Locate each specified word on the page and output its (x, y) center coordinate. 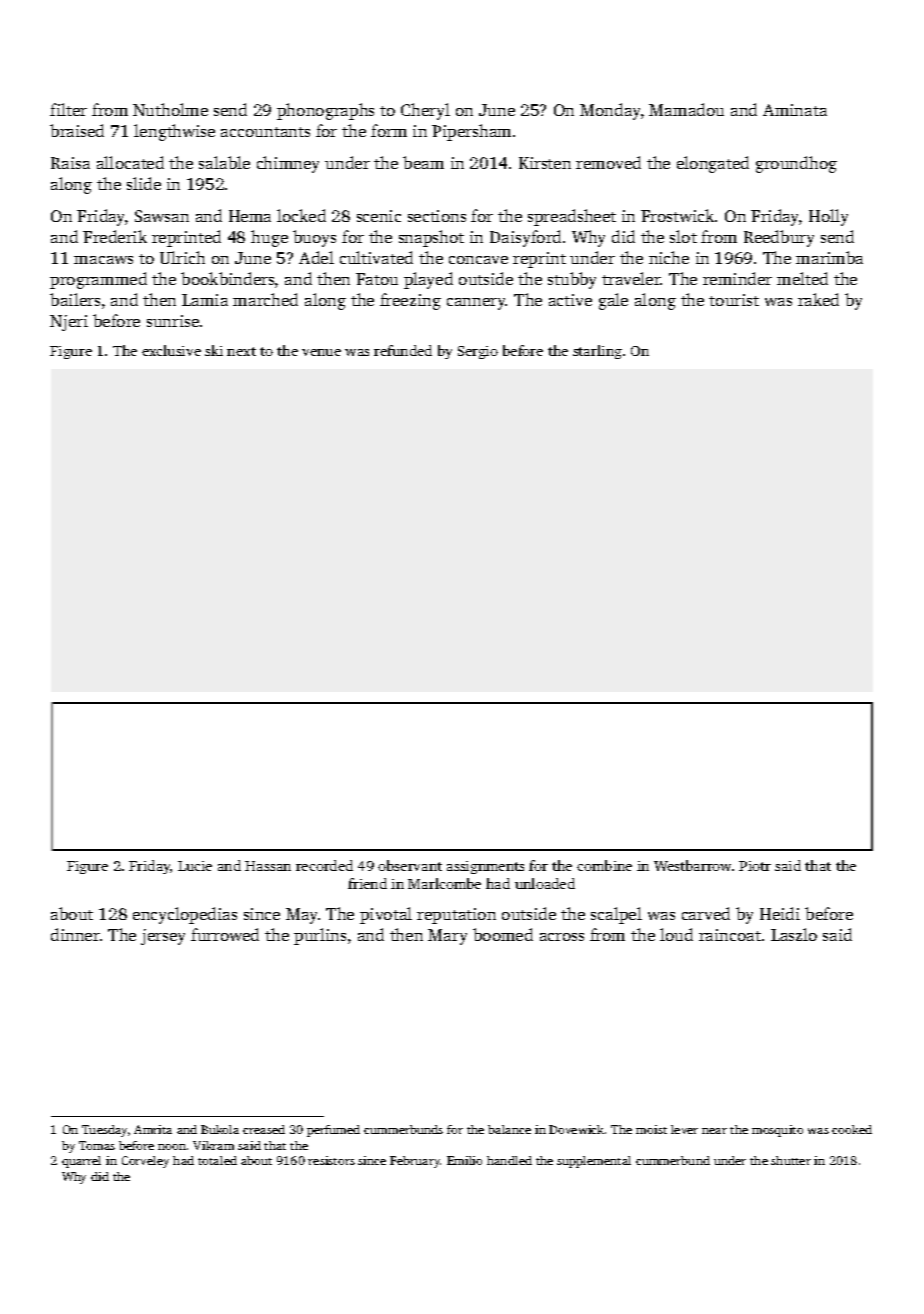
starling (597, 352)
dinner (75, 934)
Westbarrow (692, 865)
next (241, 351)
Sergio (478, 352)
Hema (250, 216)
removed (608, 162)
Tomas (97, 1145)
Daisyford (525, 238)
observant (410, 865)
